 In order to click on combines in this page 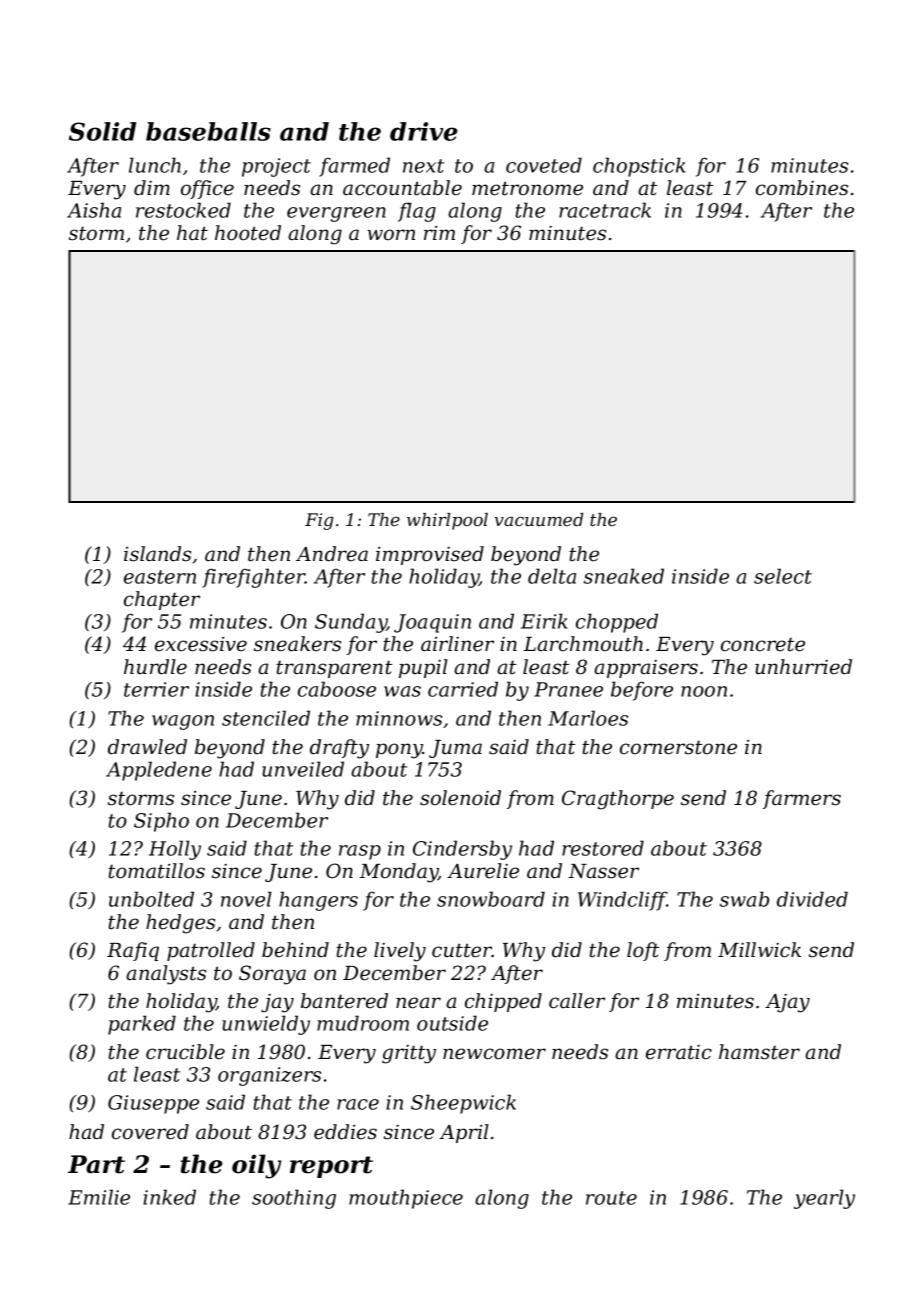, I will do `click(802, 188)`.
